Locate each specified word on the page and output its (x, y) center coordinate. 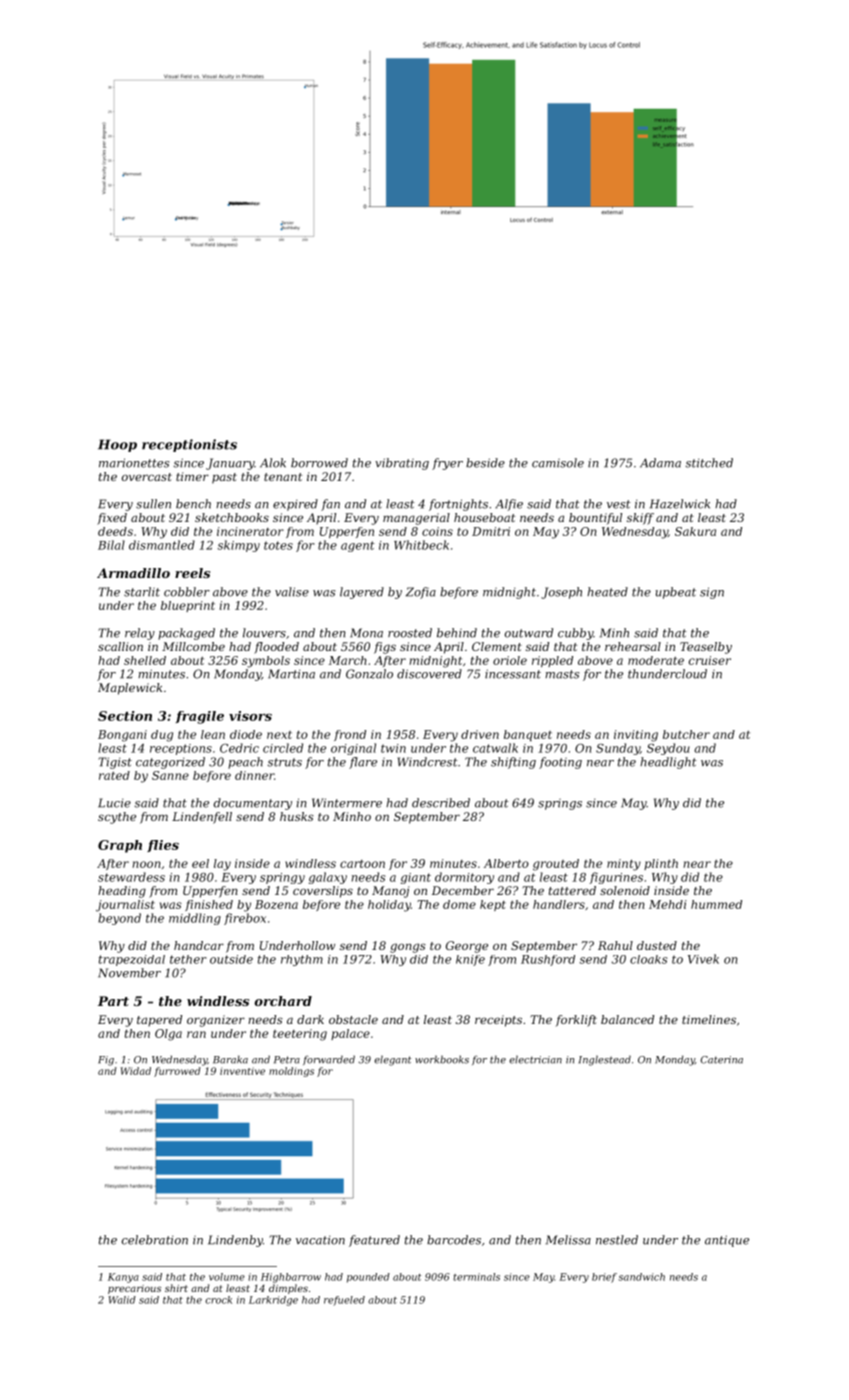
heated (607, 592)
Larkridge (273, 1301)
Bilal (111, 545)
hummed (716, 904)
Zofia (421, 593)
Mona (366, 633)
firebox (245, 919)
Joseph (561, 593)
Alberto (506, 863)
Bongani (122, 736)
